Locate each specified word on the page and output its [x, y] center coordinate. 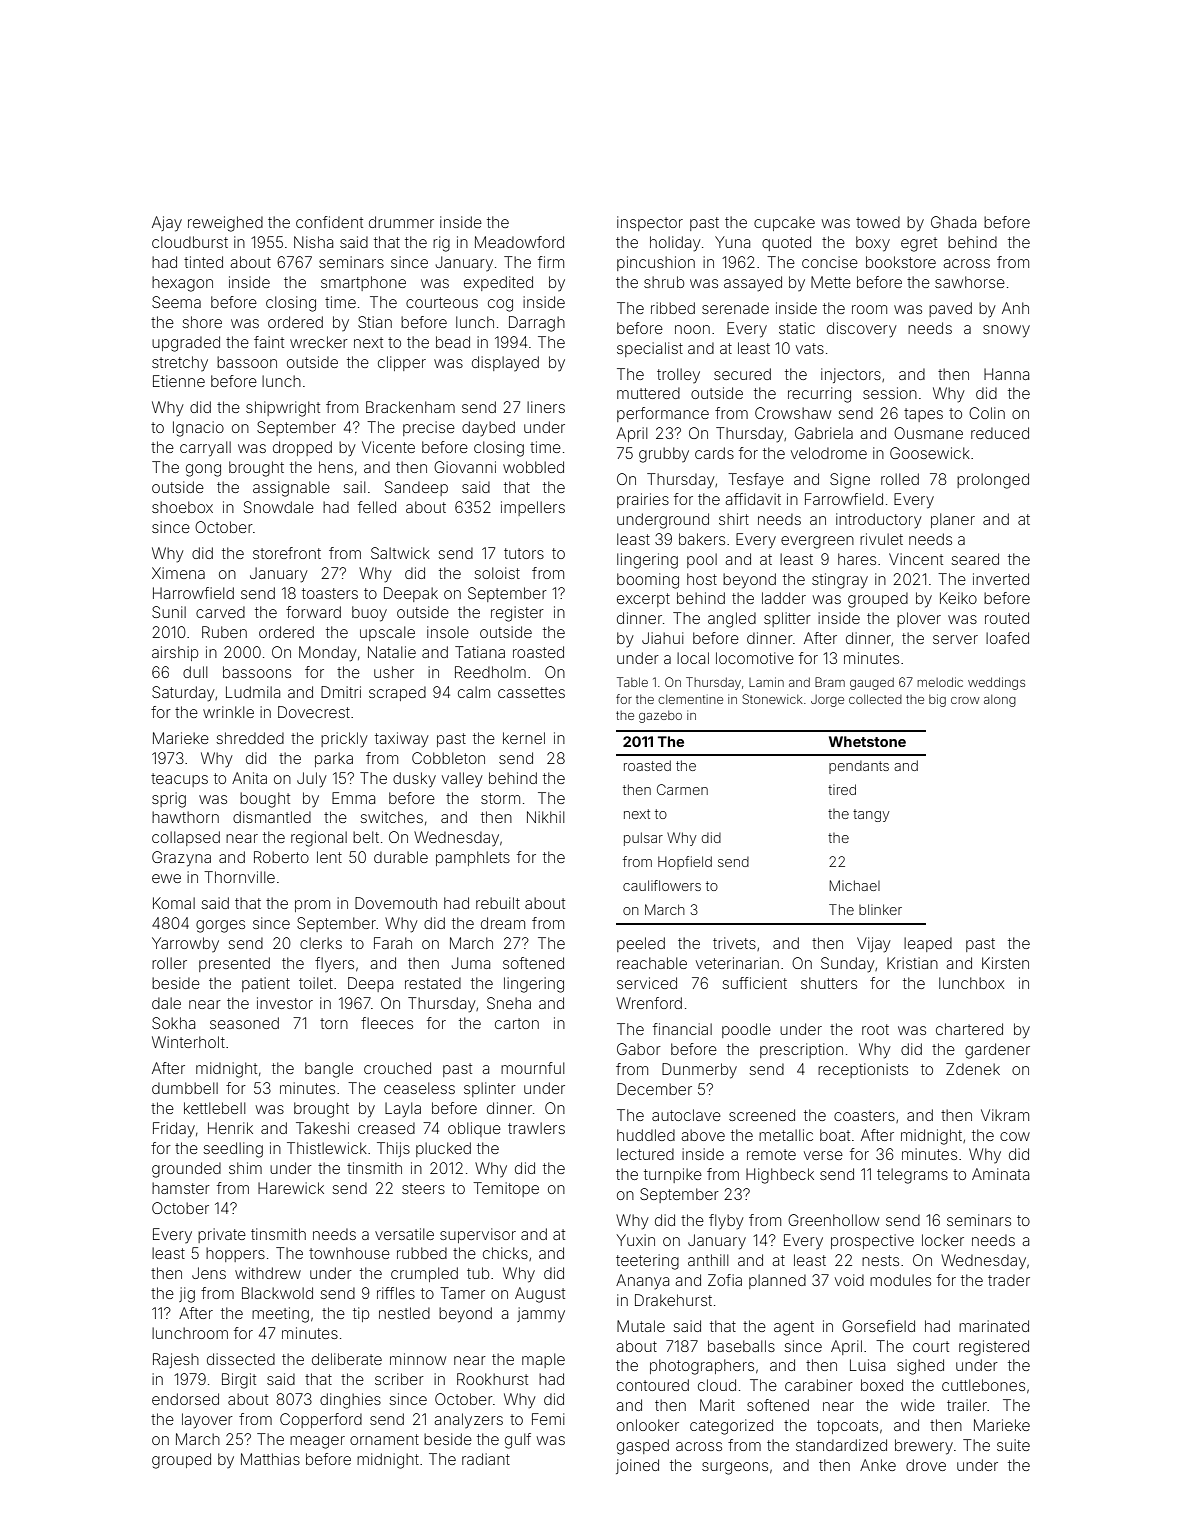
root [875, 1029]
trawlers [536, 1128]
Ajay [167, 224]
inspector [650, 223]
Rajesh [176, 1360]
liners [546, 407]
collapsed [186, 838]
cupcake [784, 223]
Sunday [848, 965]
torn [334, 1023]
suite [1013, 1445]
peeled [641, 944]
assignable [291, 489]
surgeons [735, 1468]
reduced [1000, 433]
